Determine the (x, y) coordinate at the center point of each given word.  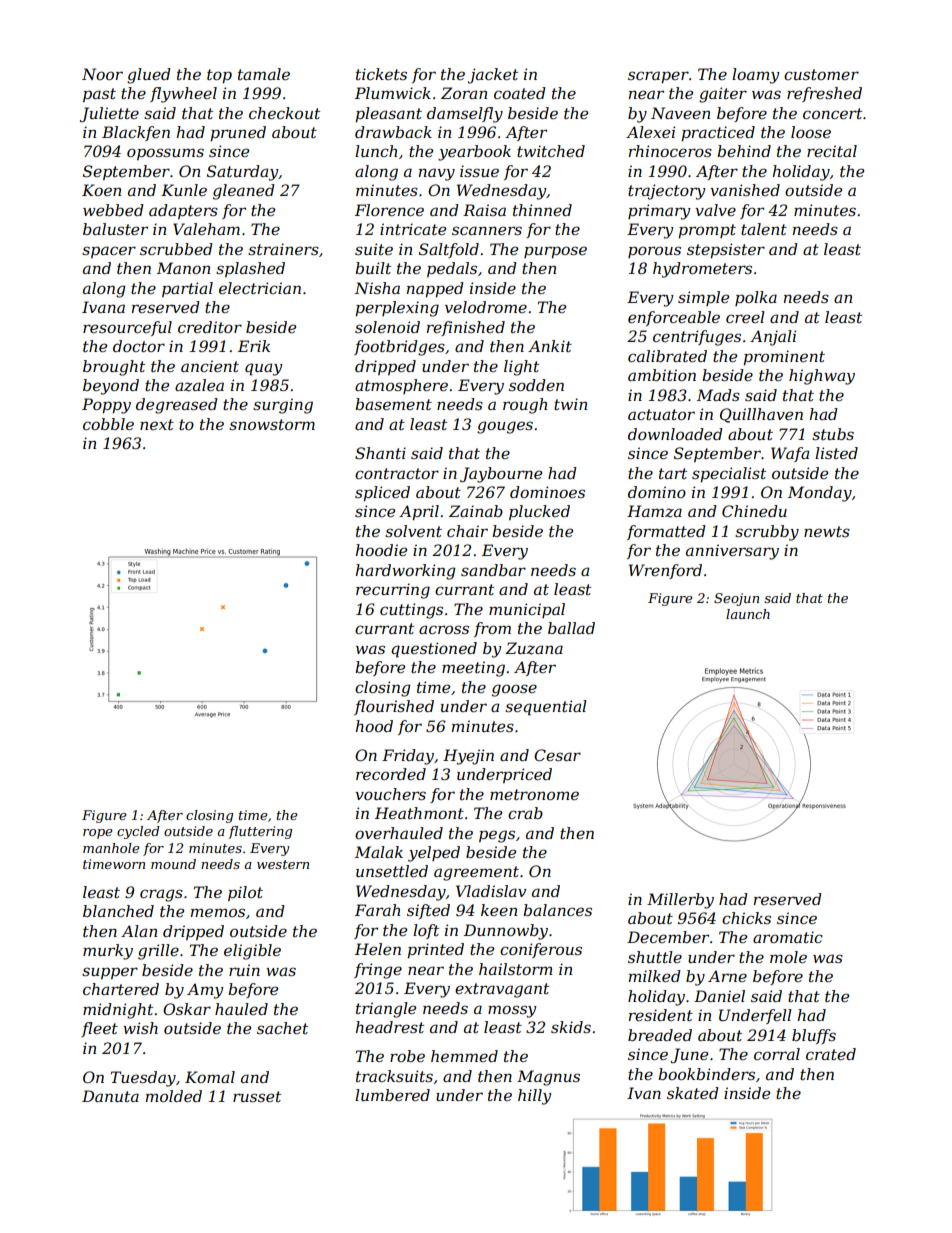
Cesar (557, 755)
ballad (571, 628)
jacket (493, 76)
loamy (756, 76)
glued (149, 76)
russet (257, 1096)
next (157, 424)
